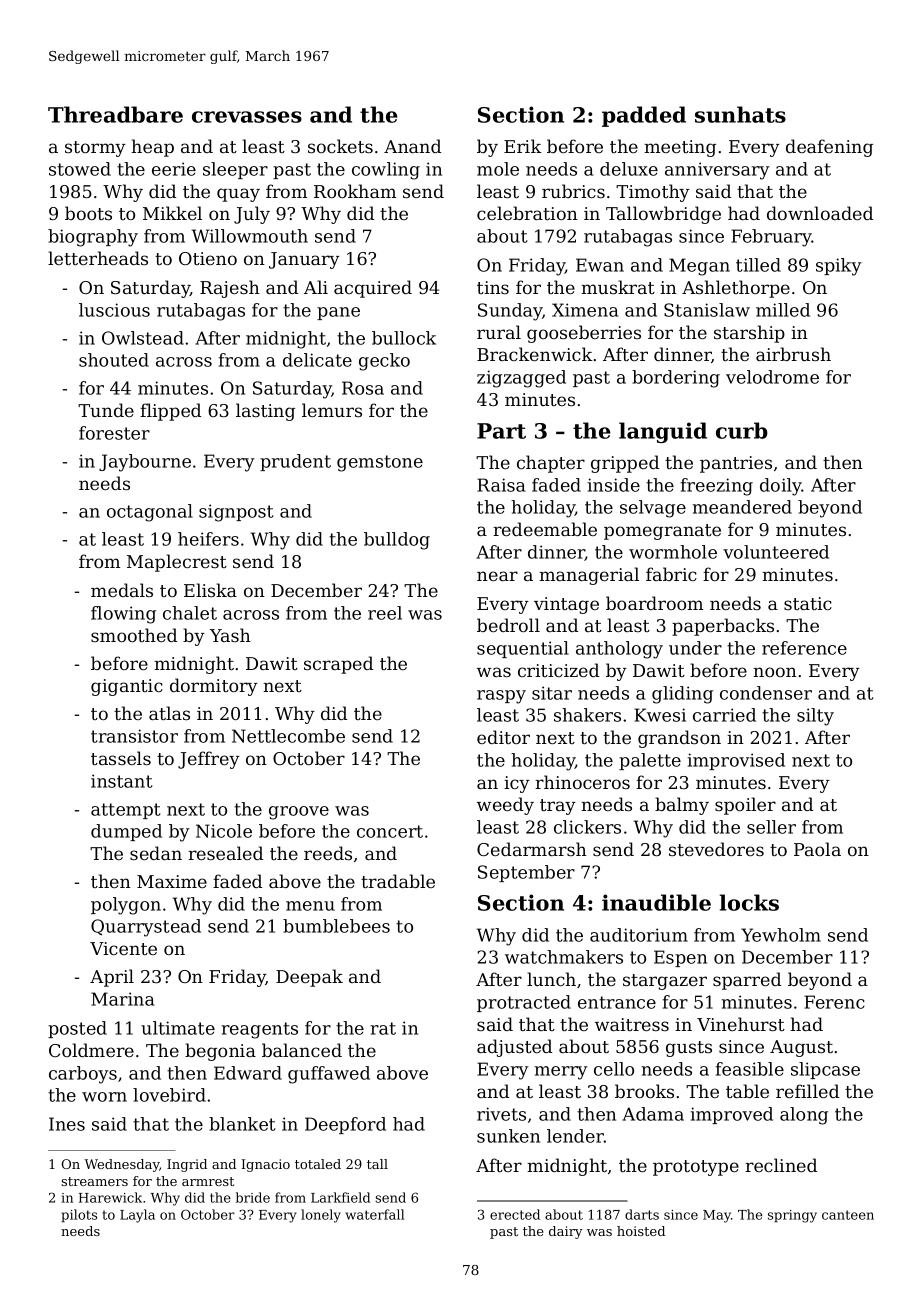 Image resolution: width=924 pixels, height=1314 pixels. I want to click on sunhats, so click(740, 114).
